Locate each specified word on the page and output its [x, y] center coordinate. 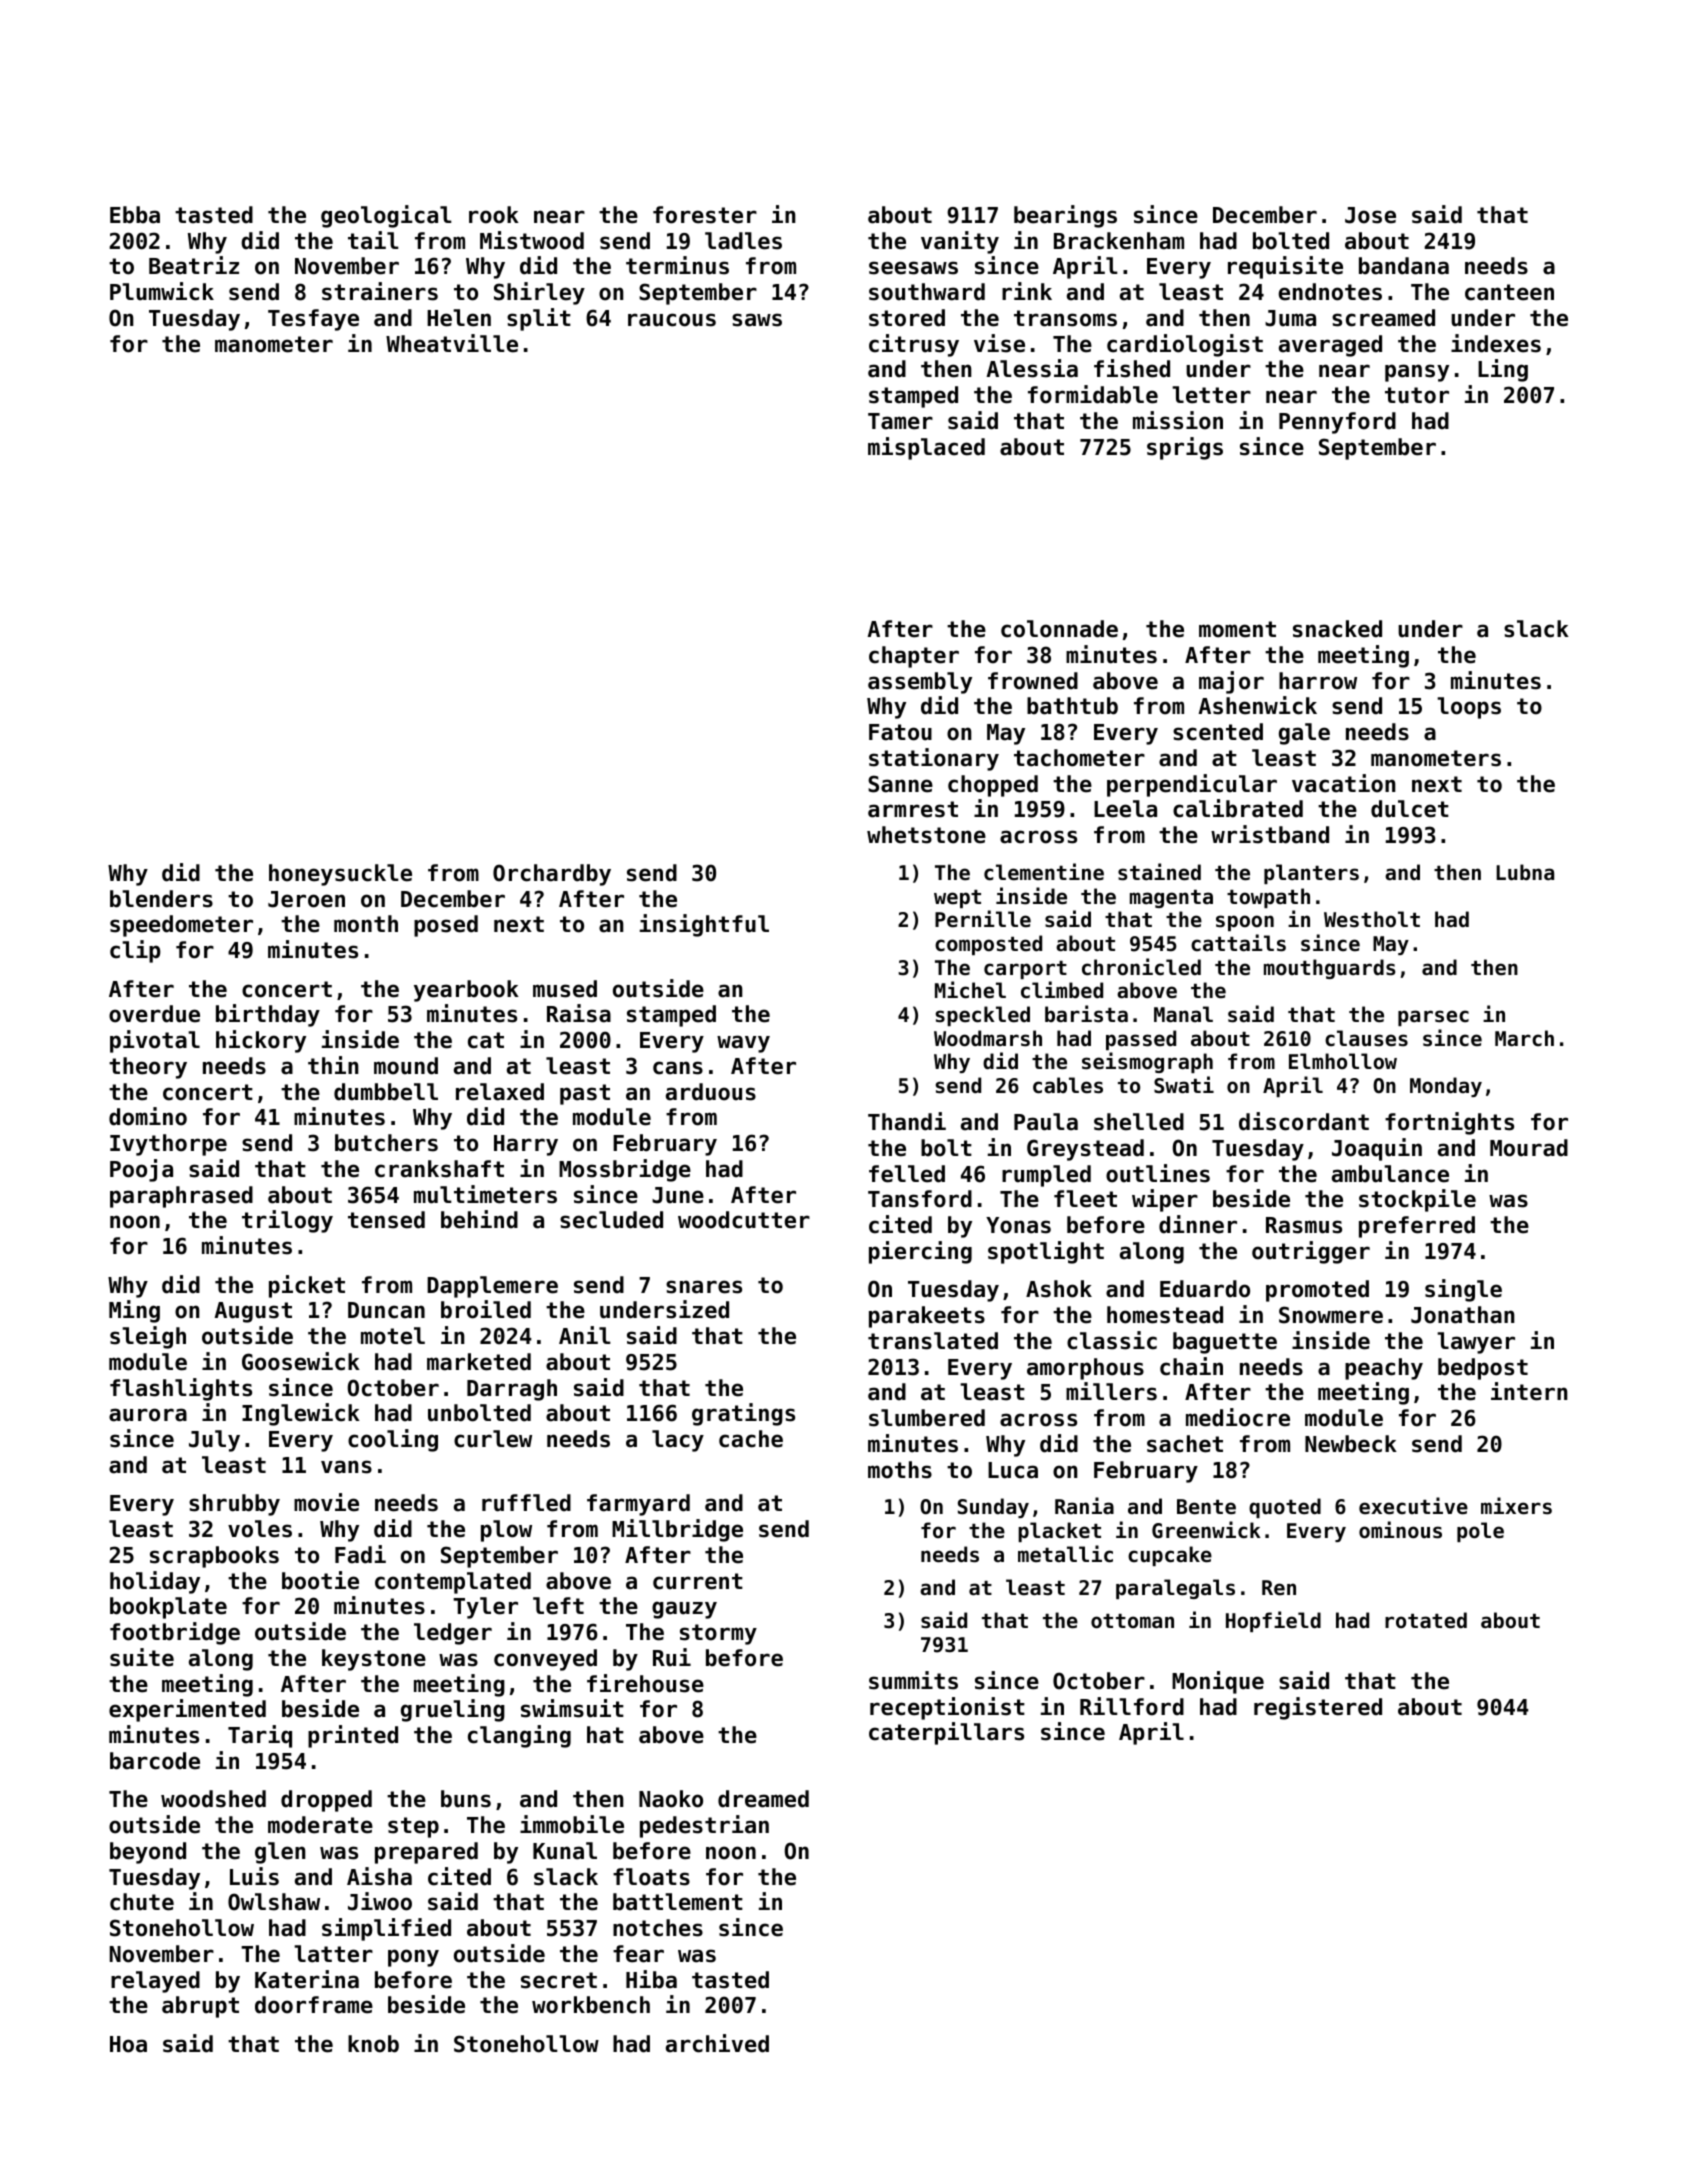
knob [373, 2044]
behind [479, 1219]
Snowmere [1331, 1315]
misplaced [926, 448]
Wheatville [452, 343]
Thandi [907, 1121]
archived [717, 2043]
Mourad [1529, 1148]
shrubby [234, 1505]
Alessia [1032, 368]
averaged [1330, 346]
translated [933, 1341]
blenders [161, 899]
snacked [1337, 629]
